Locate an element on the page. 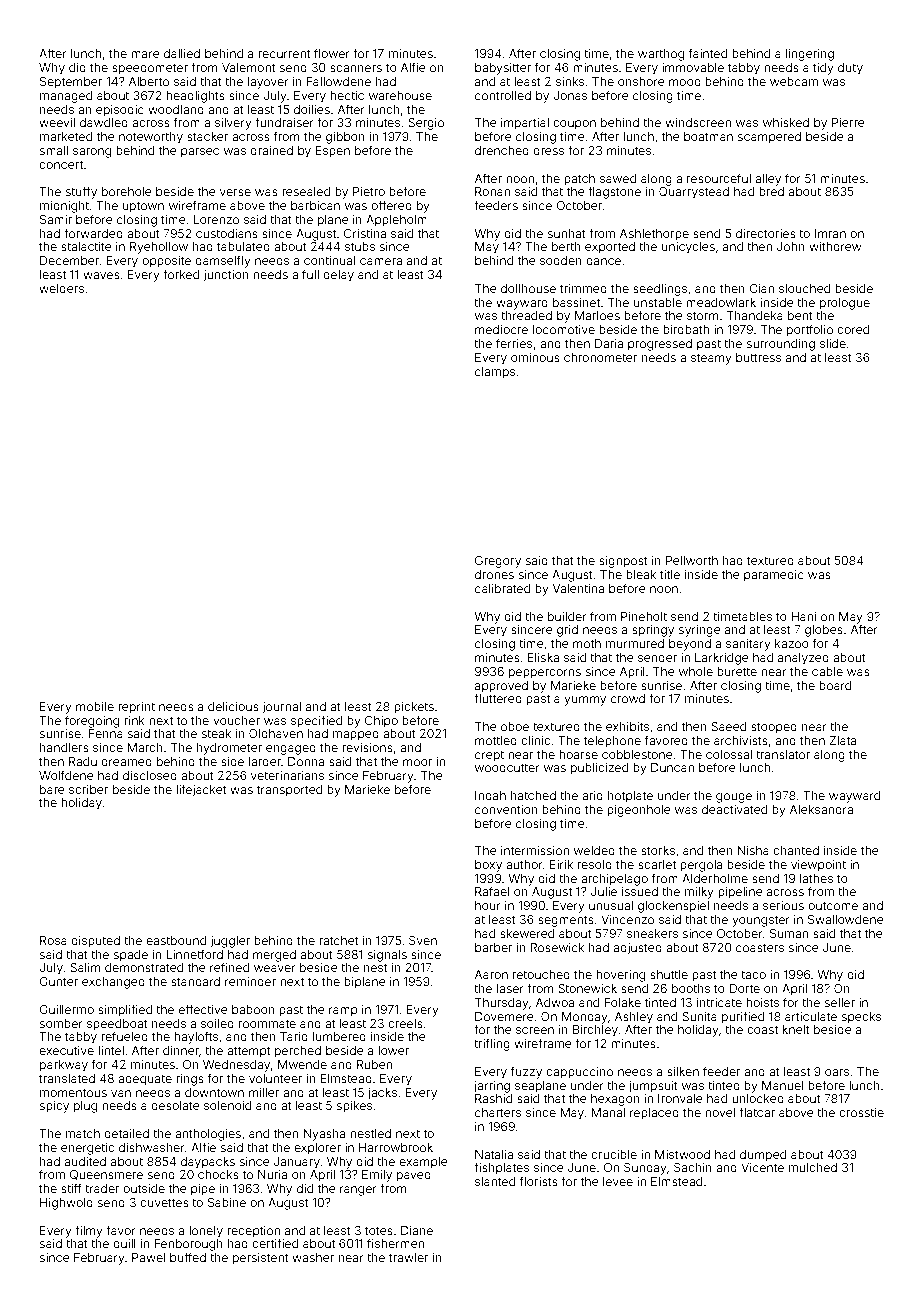  Radu is located at coordinates (83, 761).
